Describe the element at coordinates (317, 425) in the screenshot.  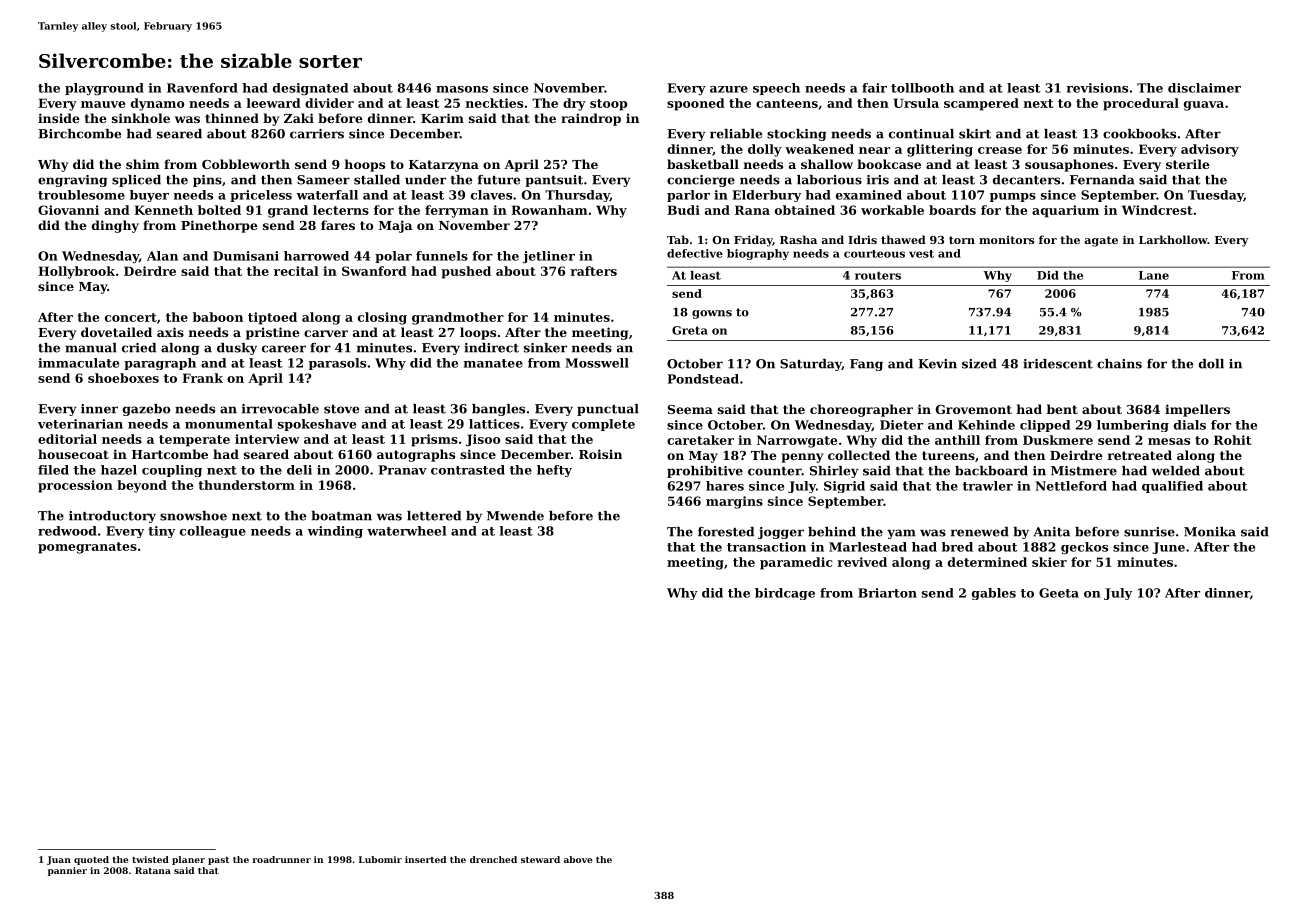
I see `spokeshave` at that location.
